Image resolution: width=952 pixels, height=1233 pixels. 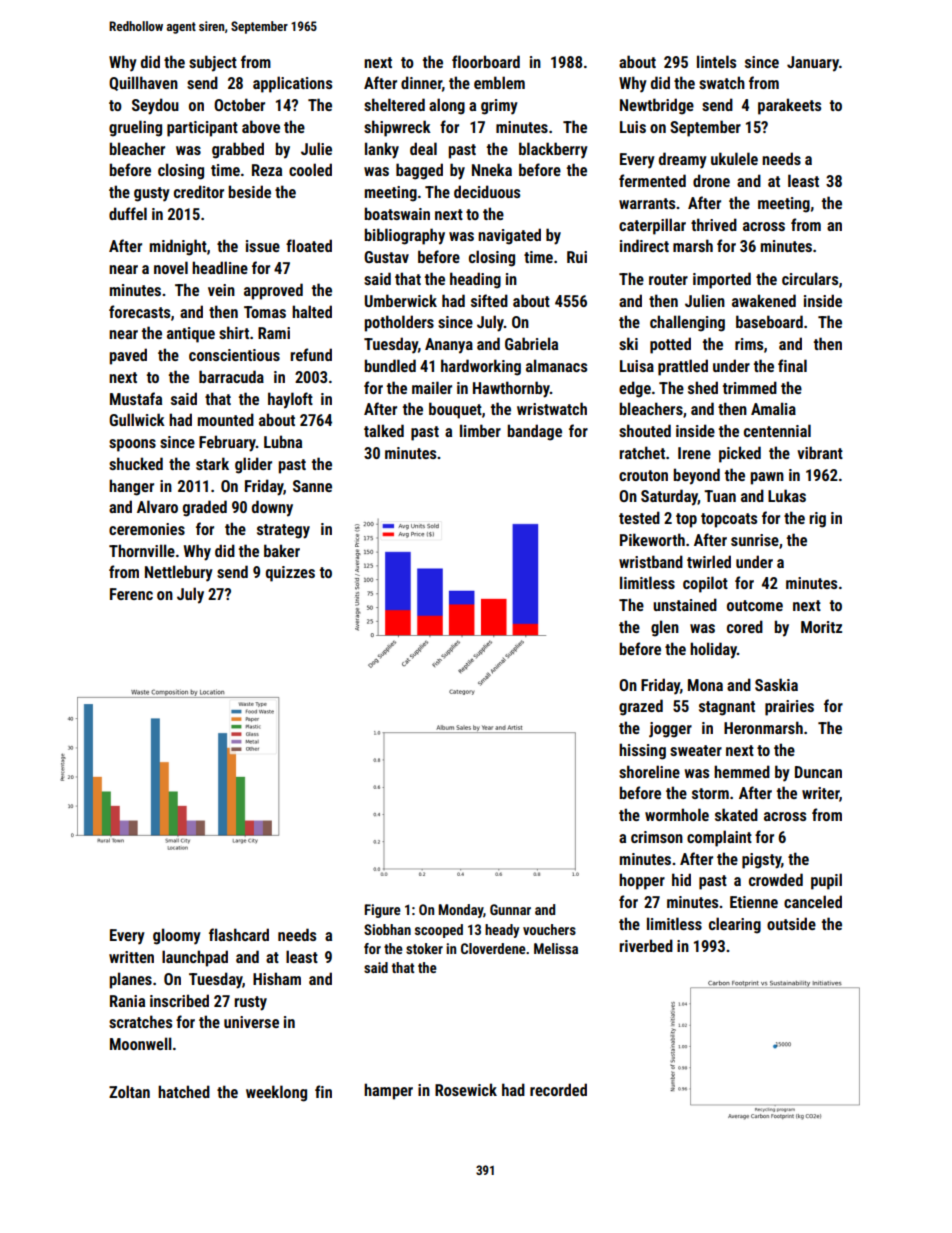 I want to click on Rosewick, so click(x=466, y=1089).
